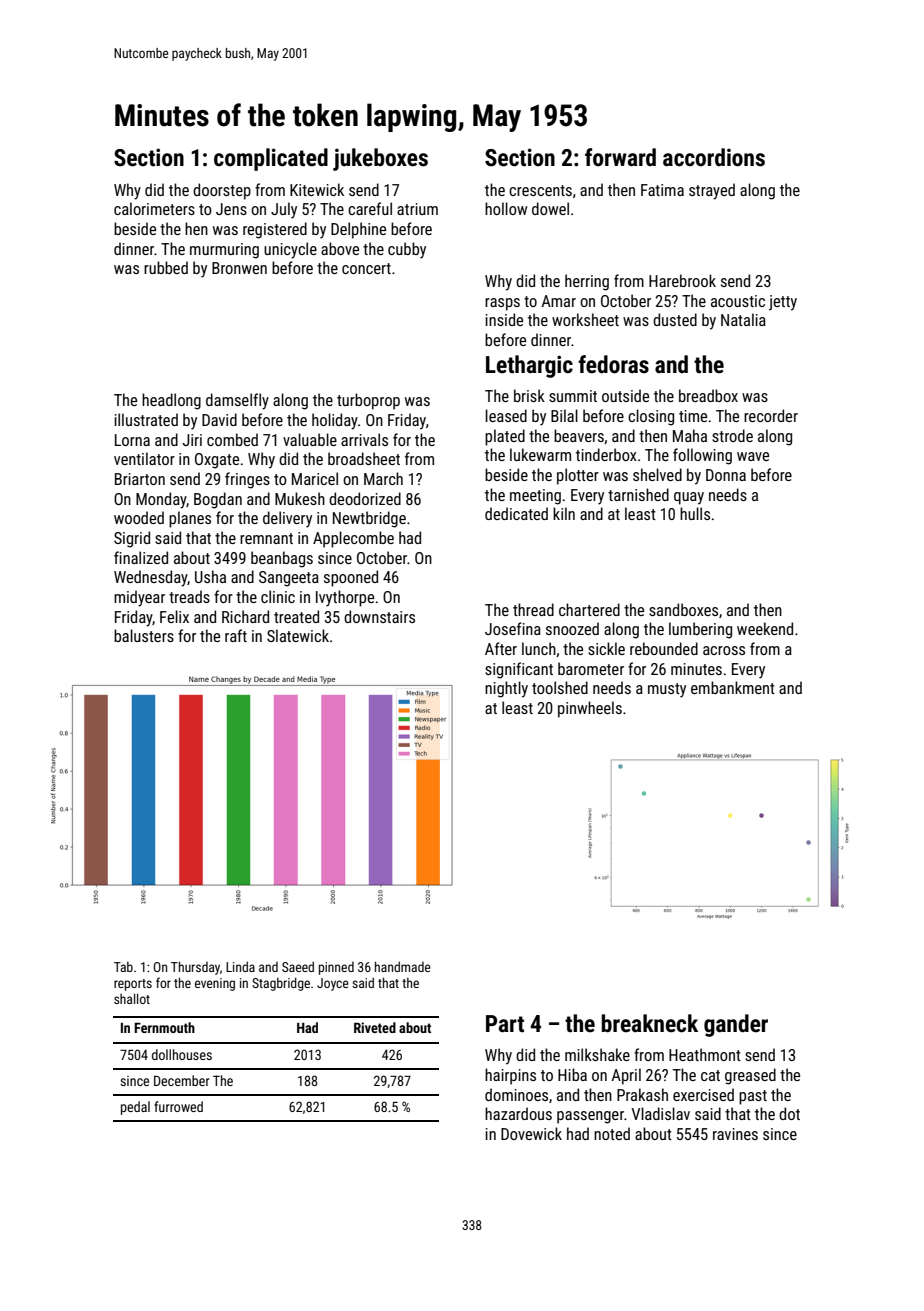  Describe the element at coordinates (535, 497) in the document. I see `meeting` at that location.
